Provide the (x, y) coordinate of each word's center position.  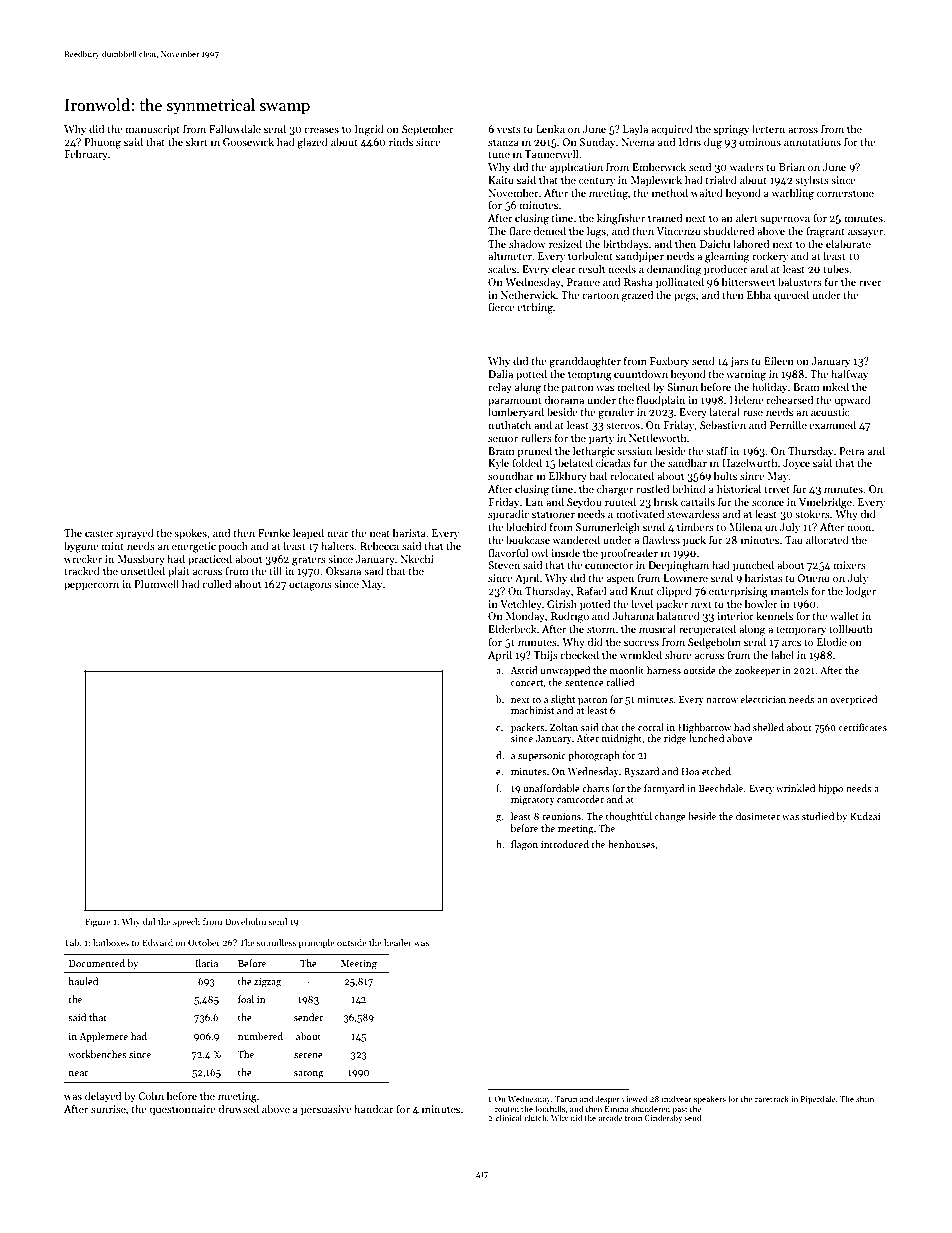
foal (246, 999)
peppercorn (91, 586)
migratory (533, 801)
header (398, 942)
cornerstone (845, 193)
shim (865, 1098)
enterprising (738, 592)
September (428, 130)
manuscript (152, 130)
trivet (777, 489)
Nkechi (417, 558)
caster (99, 533)
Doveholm (245, 921)
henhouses (631, 844)
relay (500, 387)
